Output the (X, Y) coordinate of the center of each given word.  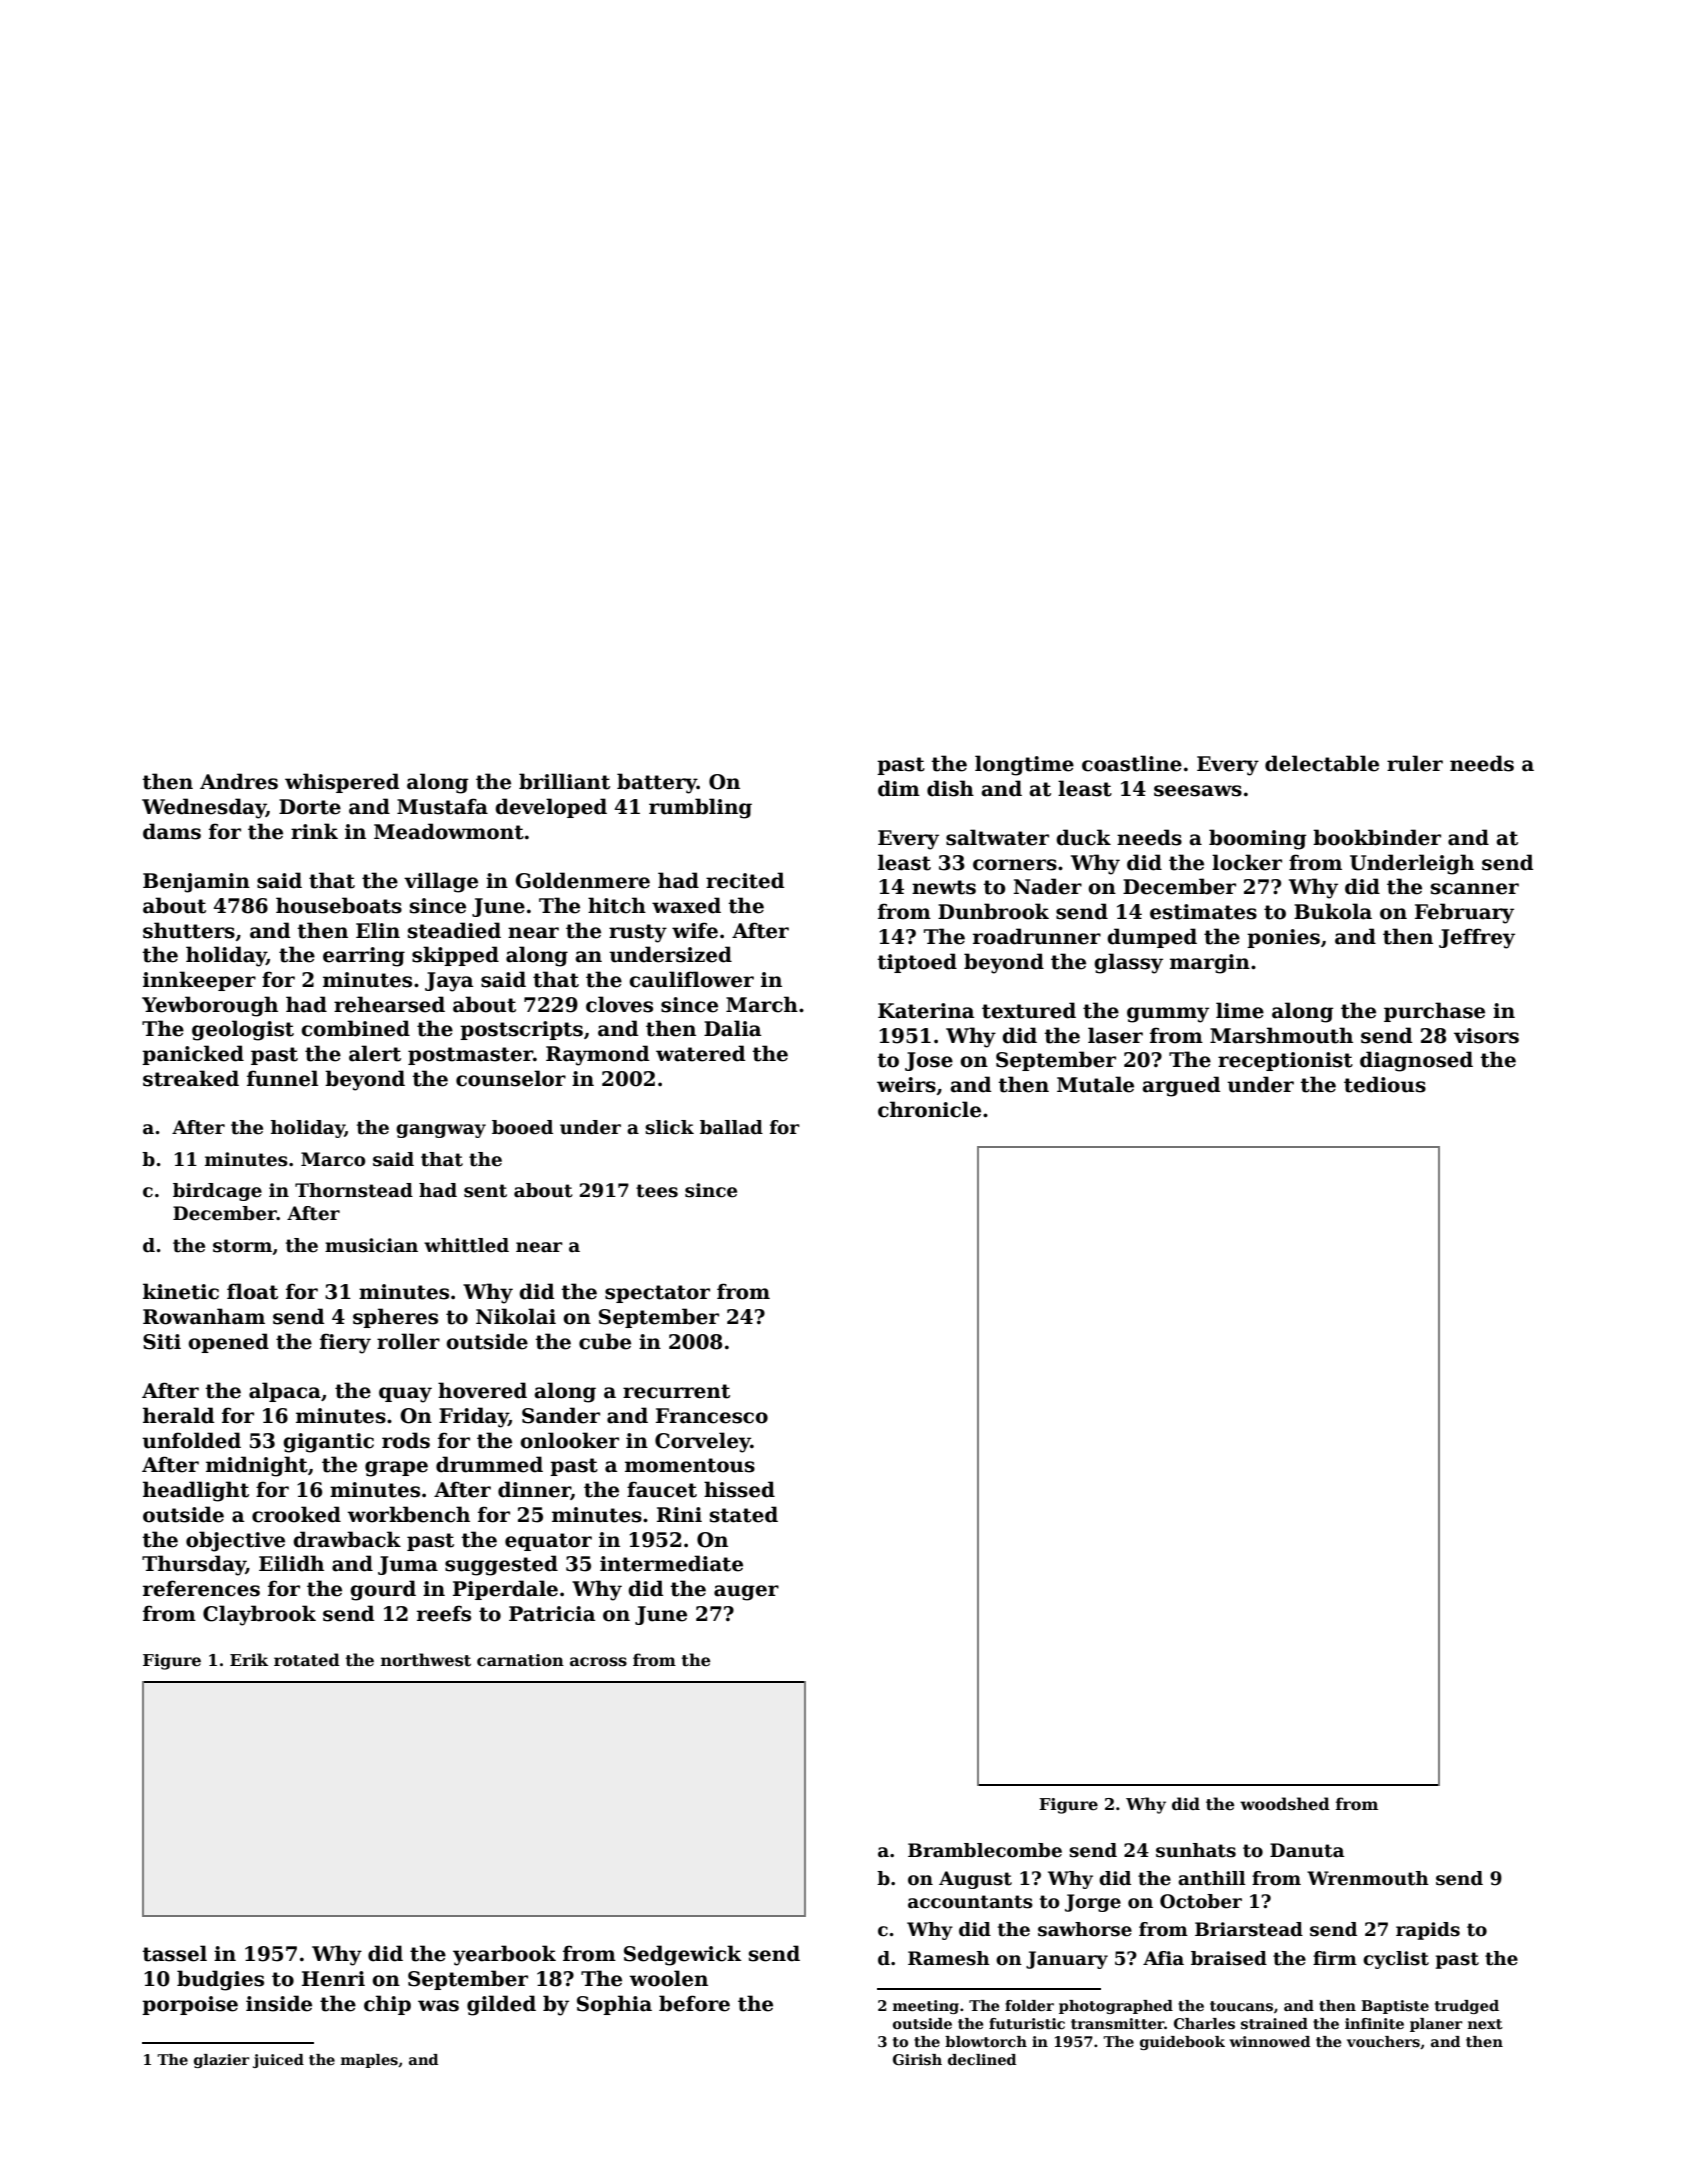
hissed (739, 1489)
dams (172, 831)
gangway (441, 1131)
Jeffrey (1477, 938)
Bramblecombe (985, 1850)
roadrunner (1037, 936)
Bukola (1333, 911)
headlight (196, 1491)
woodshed (1285, 1804)
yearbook (504, 1955)
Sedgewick (683, 1955)
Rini (679, 1514)
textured (1029, 1010)
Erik (249, 1659)
